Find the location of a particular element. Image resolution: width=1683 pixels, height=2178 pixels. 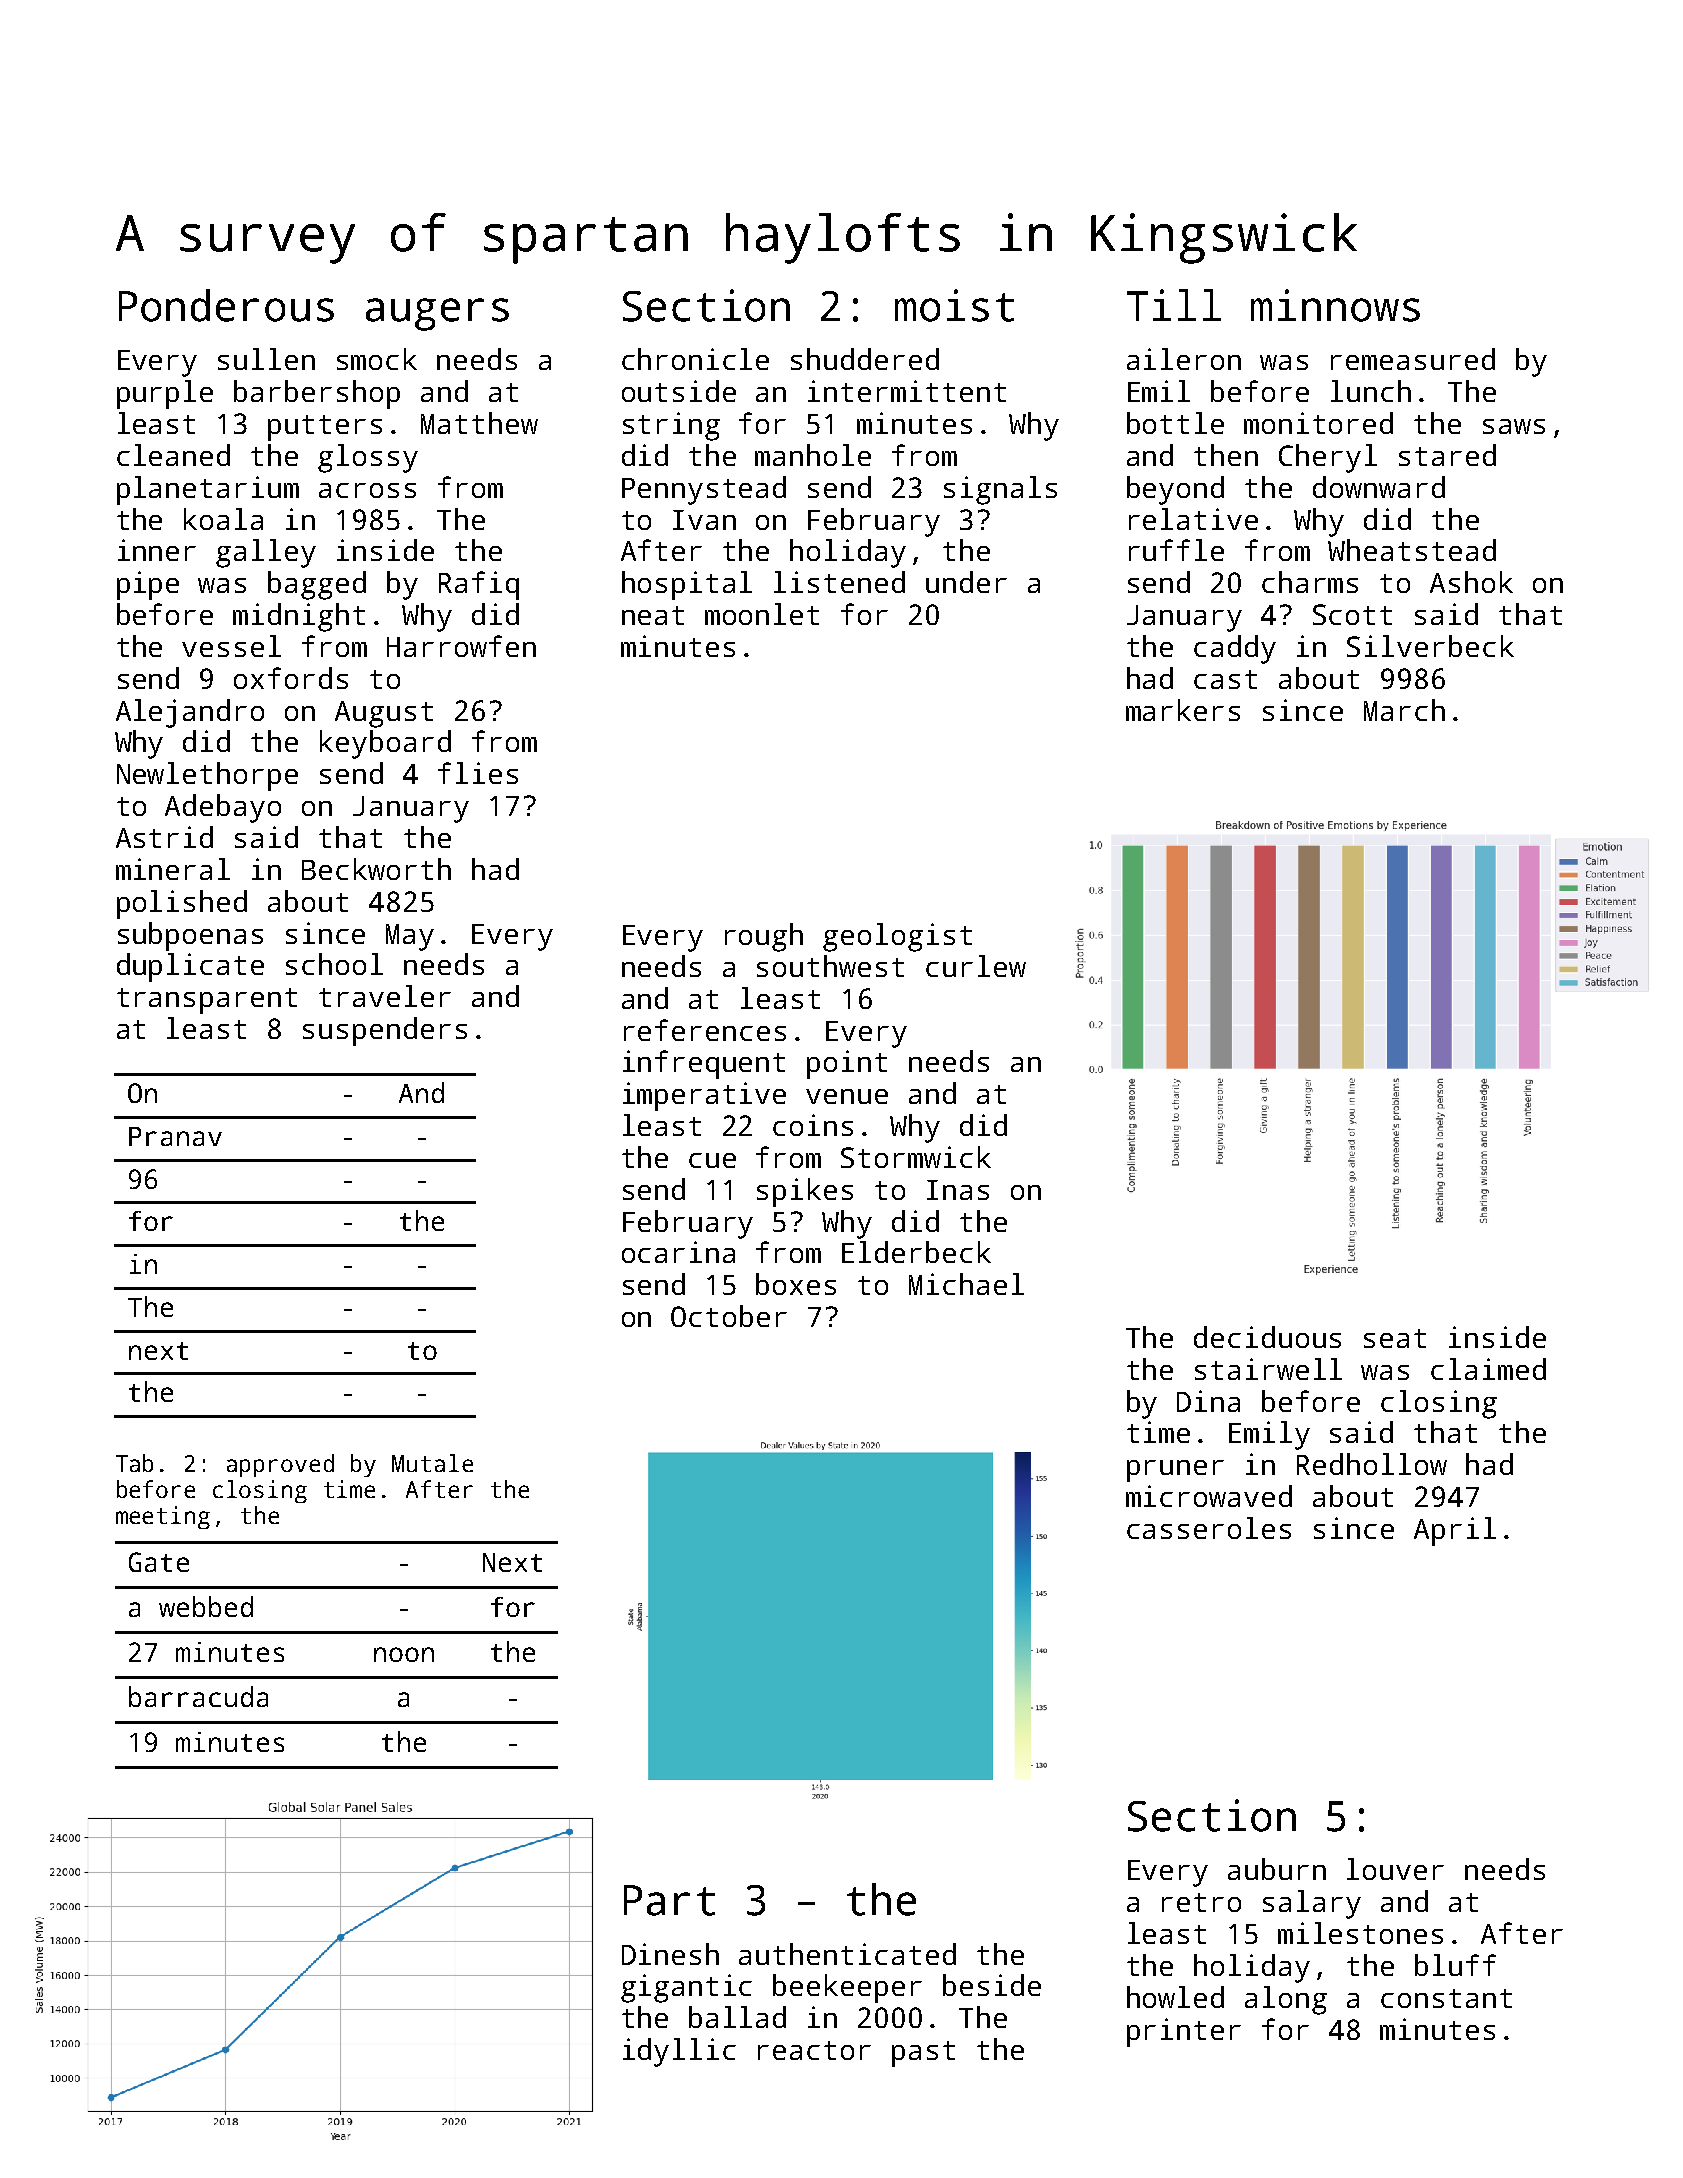

approved is located at coordinates (280, 1465).
